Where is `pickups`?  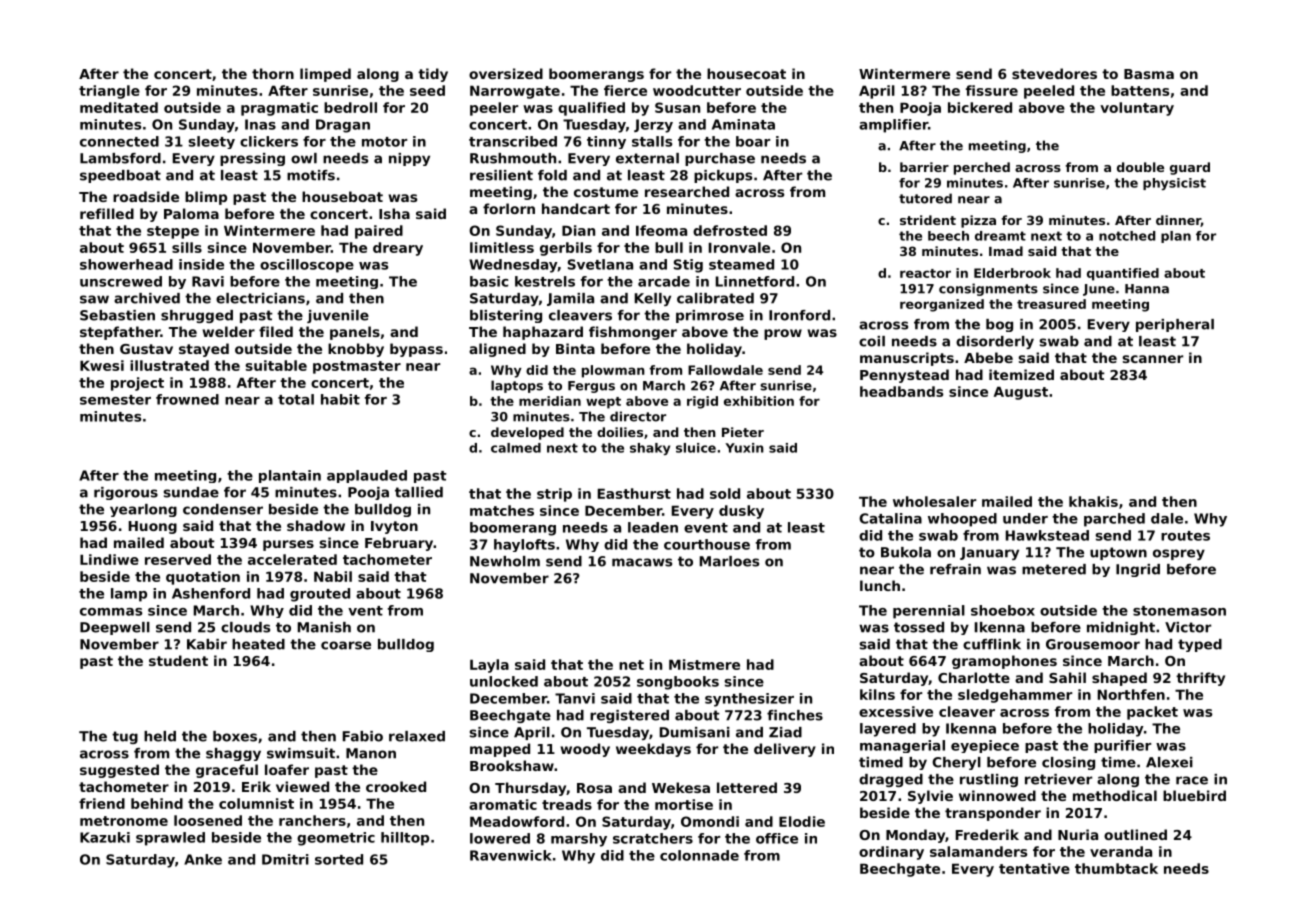 pickups is located at coordinates (723, 176).
